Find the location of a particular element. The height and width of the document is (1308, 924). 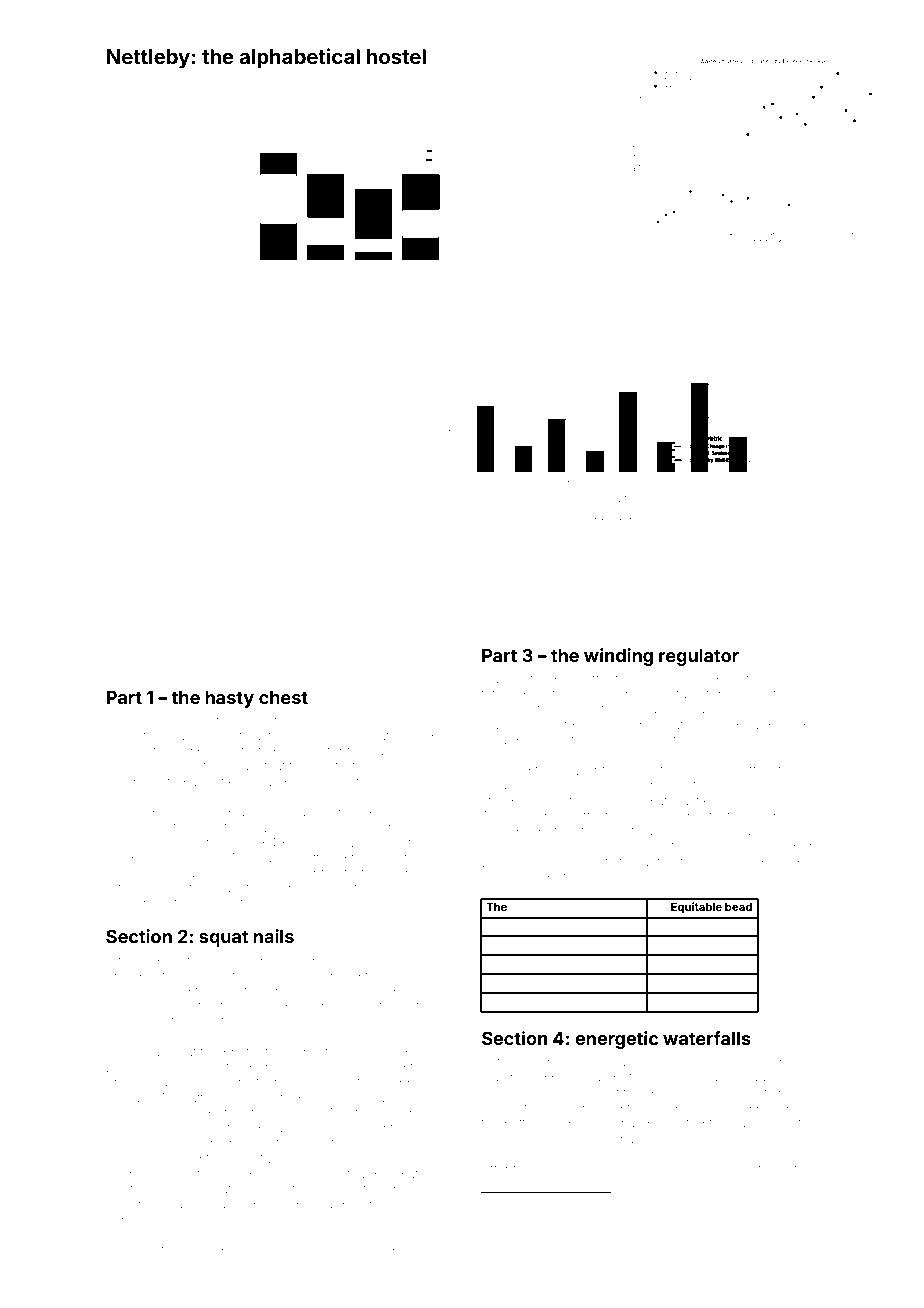

Yewford is located at coordinates (658, 769).
